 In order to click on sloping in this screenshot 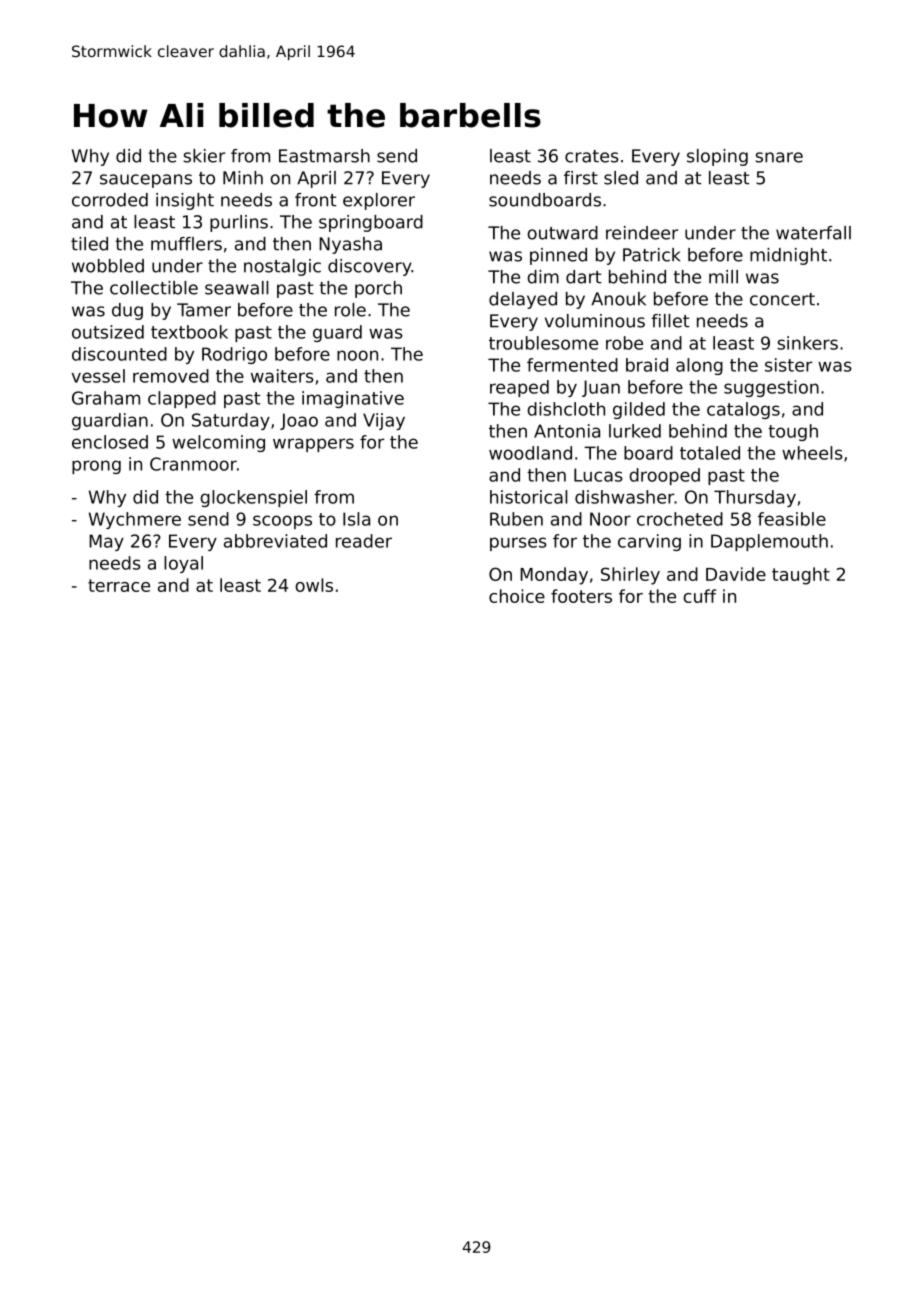, I will do `click(717, 157)`.
